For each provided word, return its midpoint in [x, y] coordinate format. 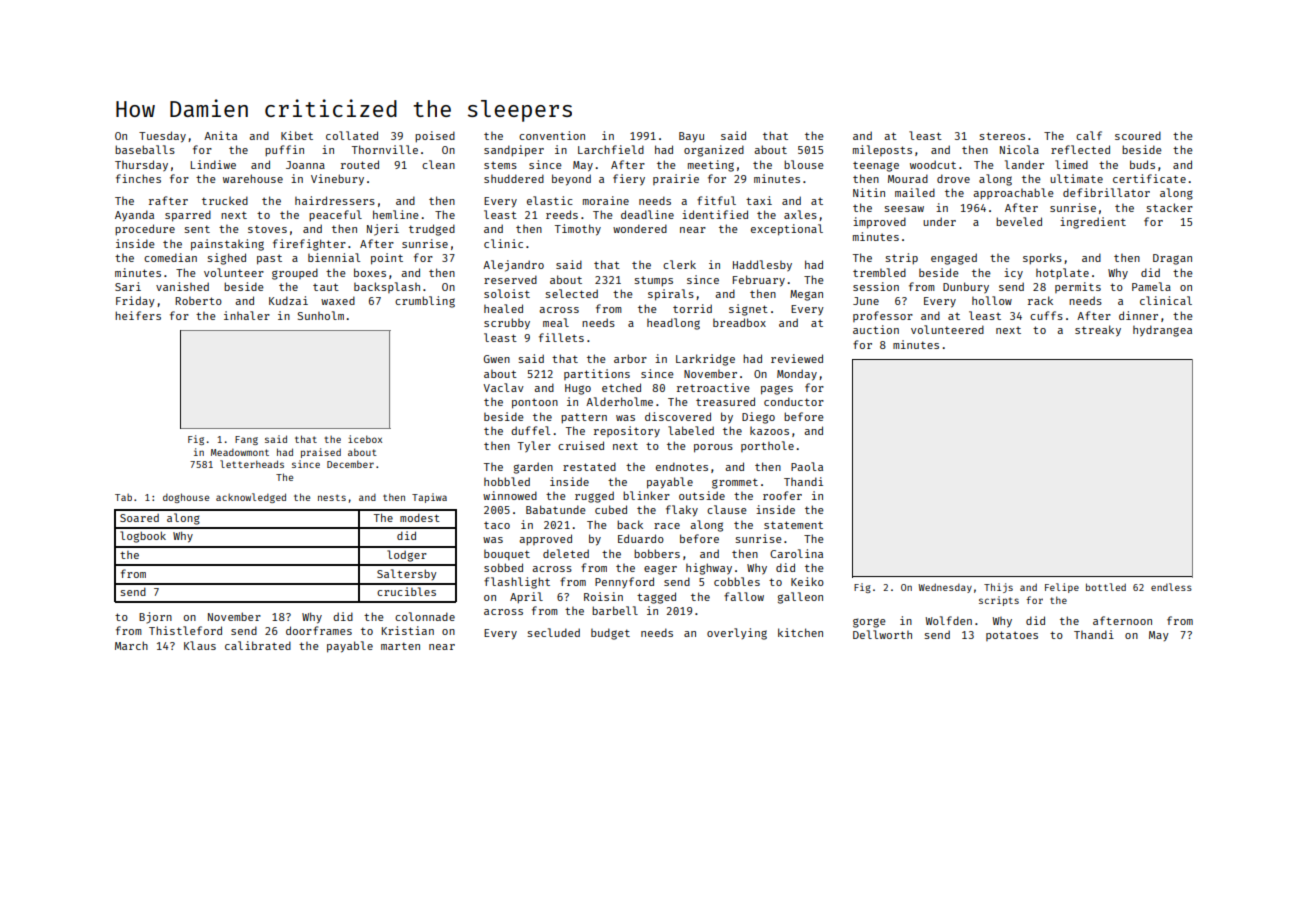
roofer [782, 495]
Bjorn [155, 618]
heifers [138, 315]
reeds [562, 214]
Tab [123, 497]
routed [360, 164]
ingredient [1093, 223]
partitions [597, 374]
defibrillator [1106, 192]
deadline [647, 214]
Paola [807, 466]
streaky [1098, 331]
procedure [145, 229]
